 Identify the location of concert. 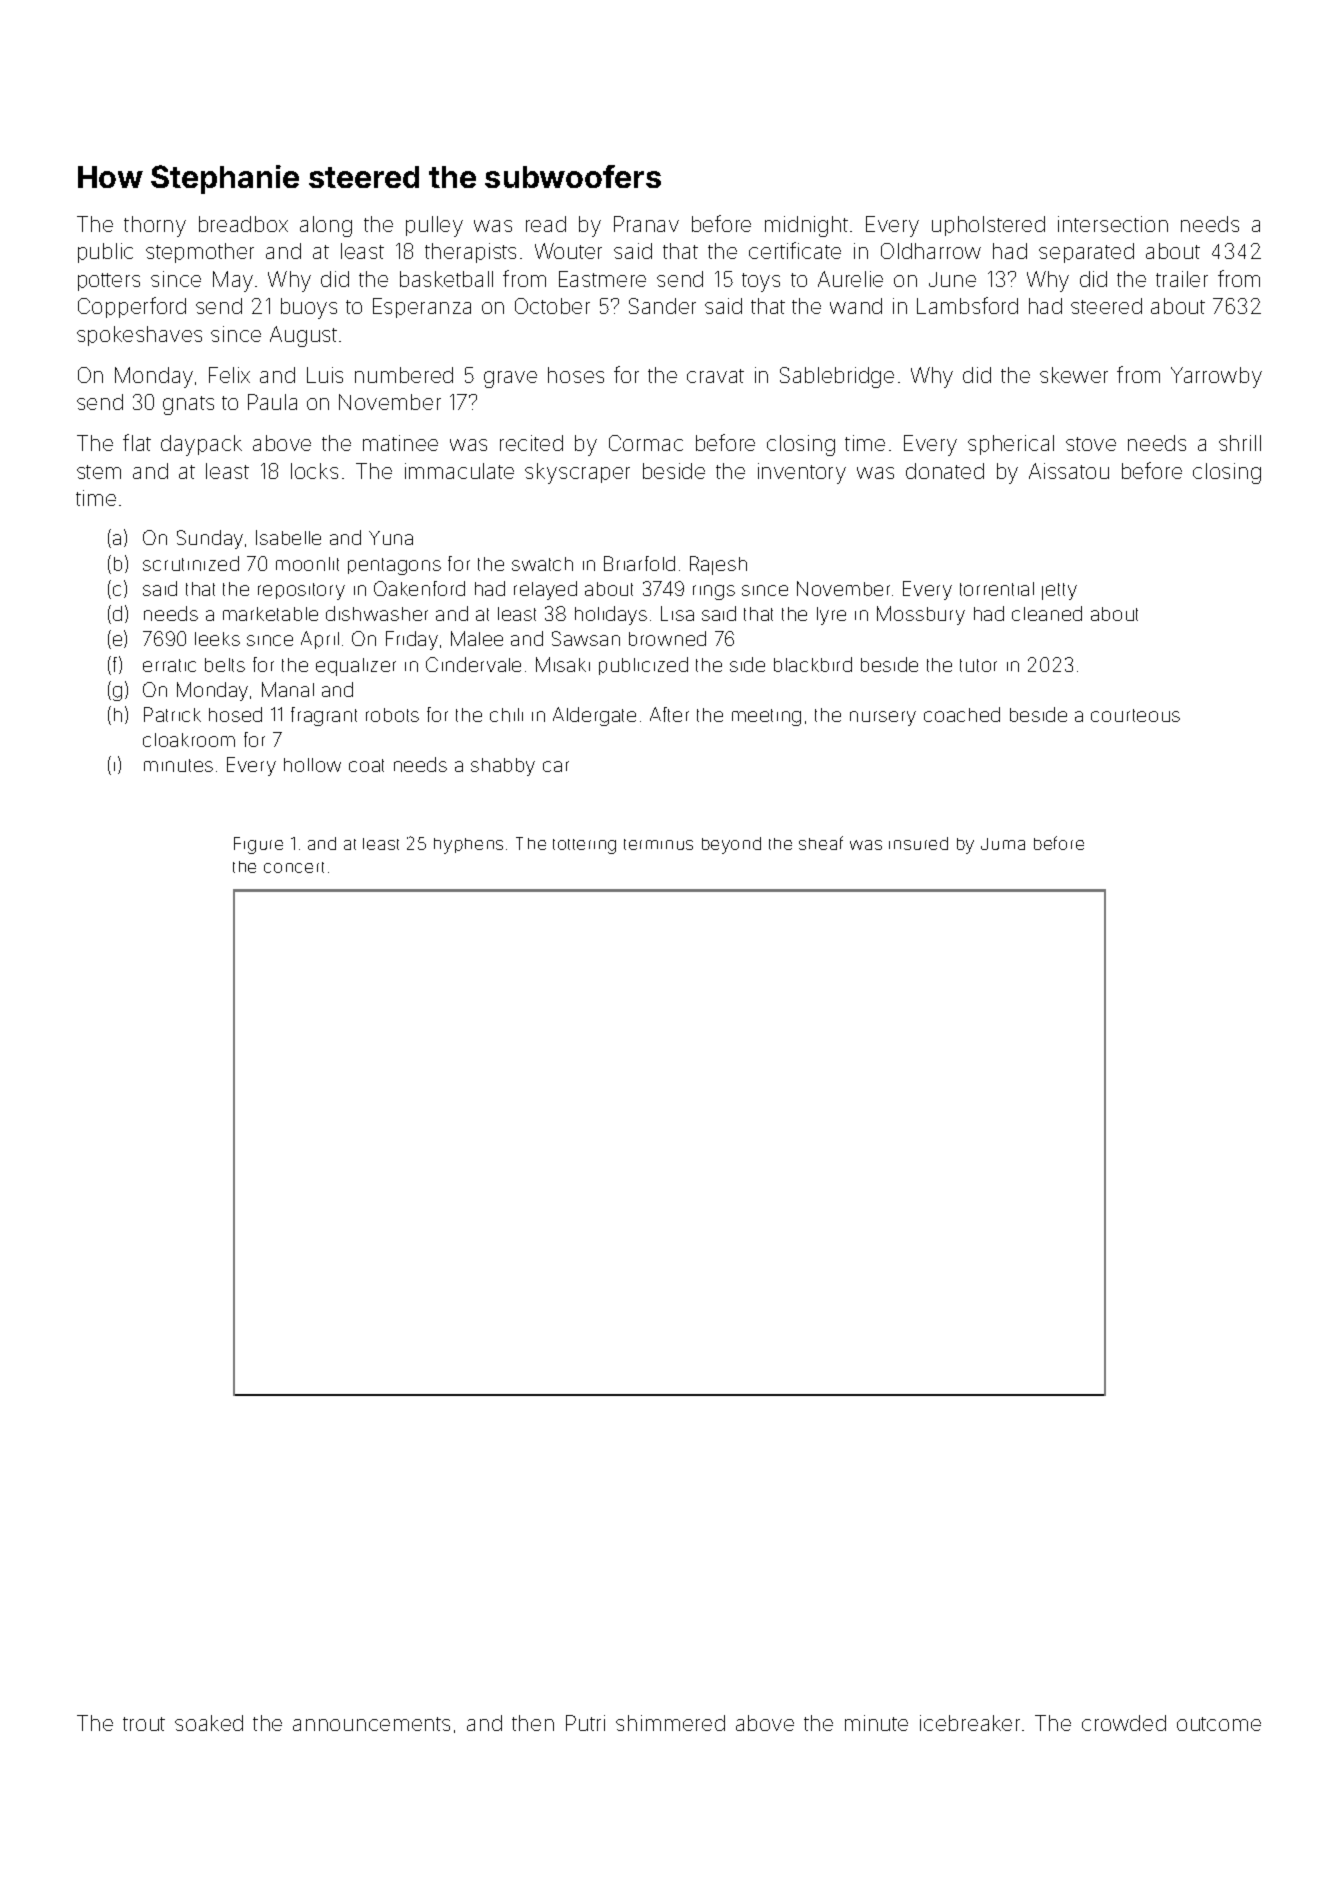
(294, 867).
